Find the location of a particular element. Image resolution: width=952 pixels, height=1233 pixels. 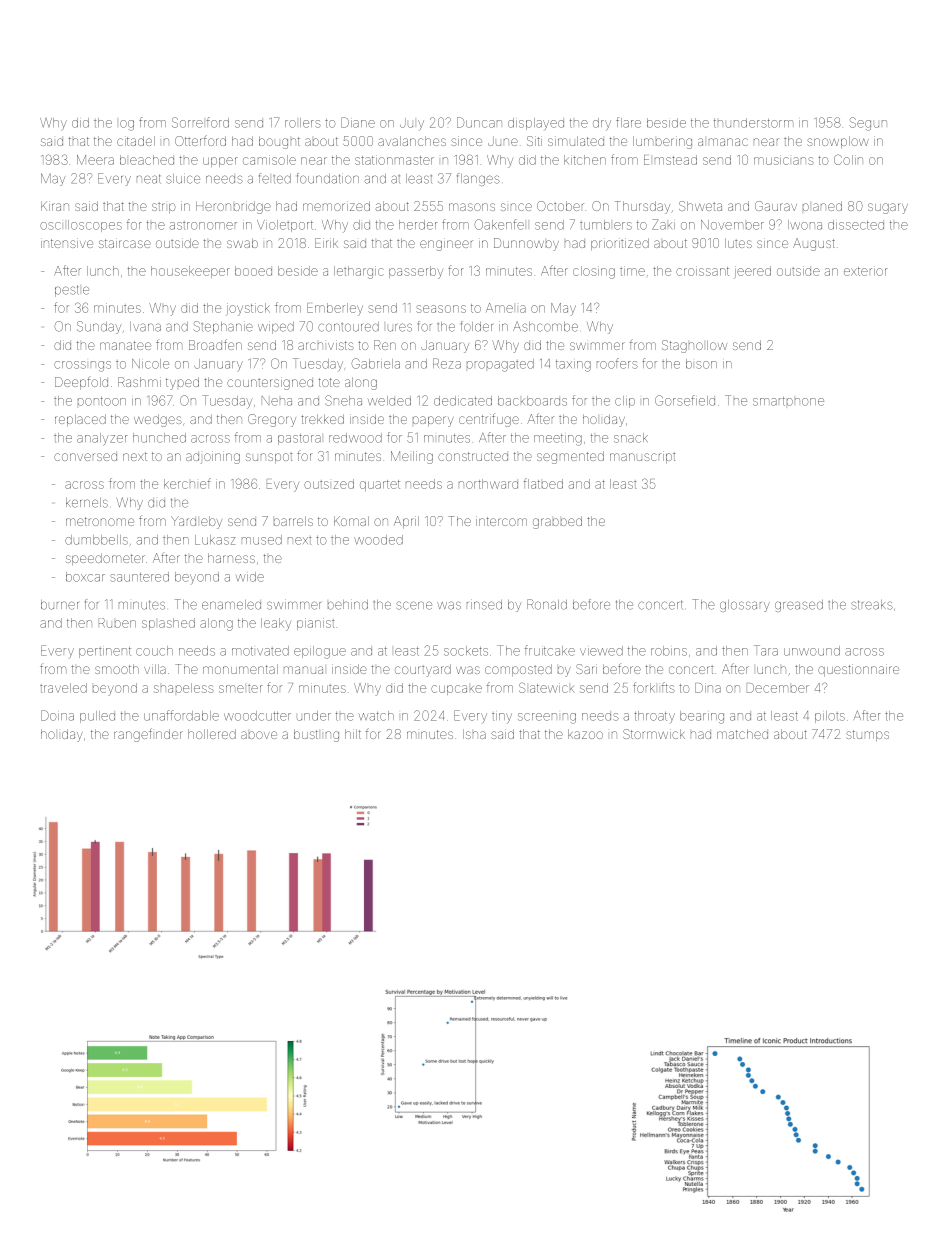

taxing is located at coordinates (573, 366).
